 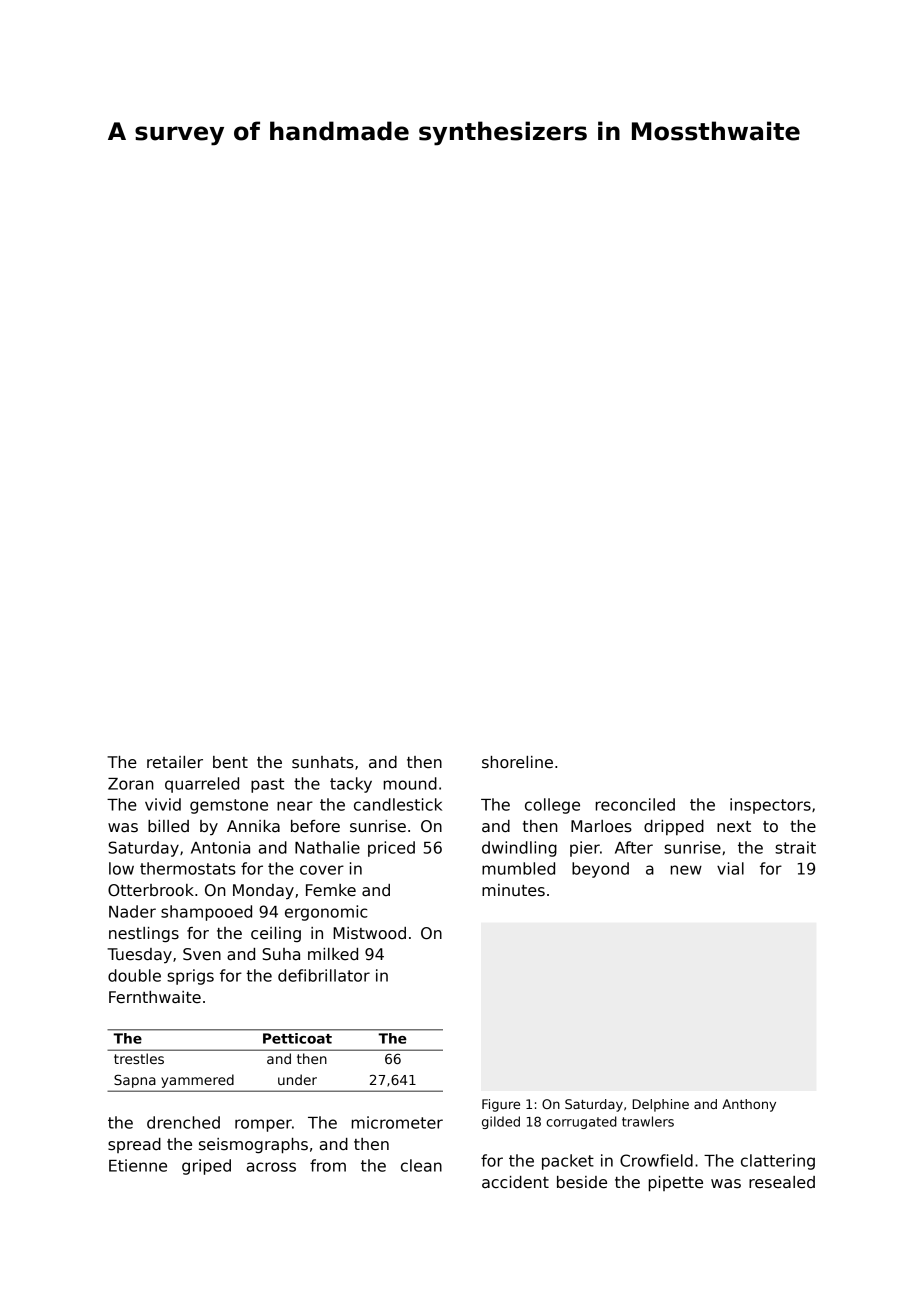 What do you see at coordinates (515, 1182) in the document?
I see `accident` at bounding box center [515, 1182].
